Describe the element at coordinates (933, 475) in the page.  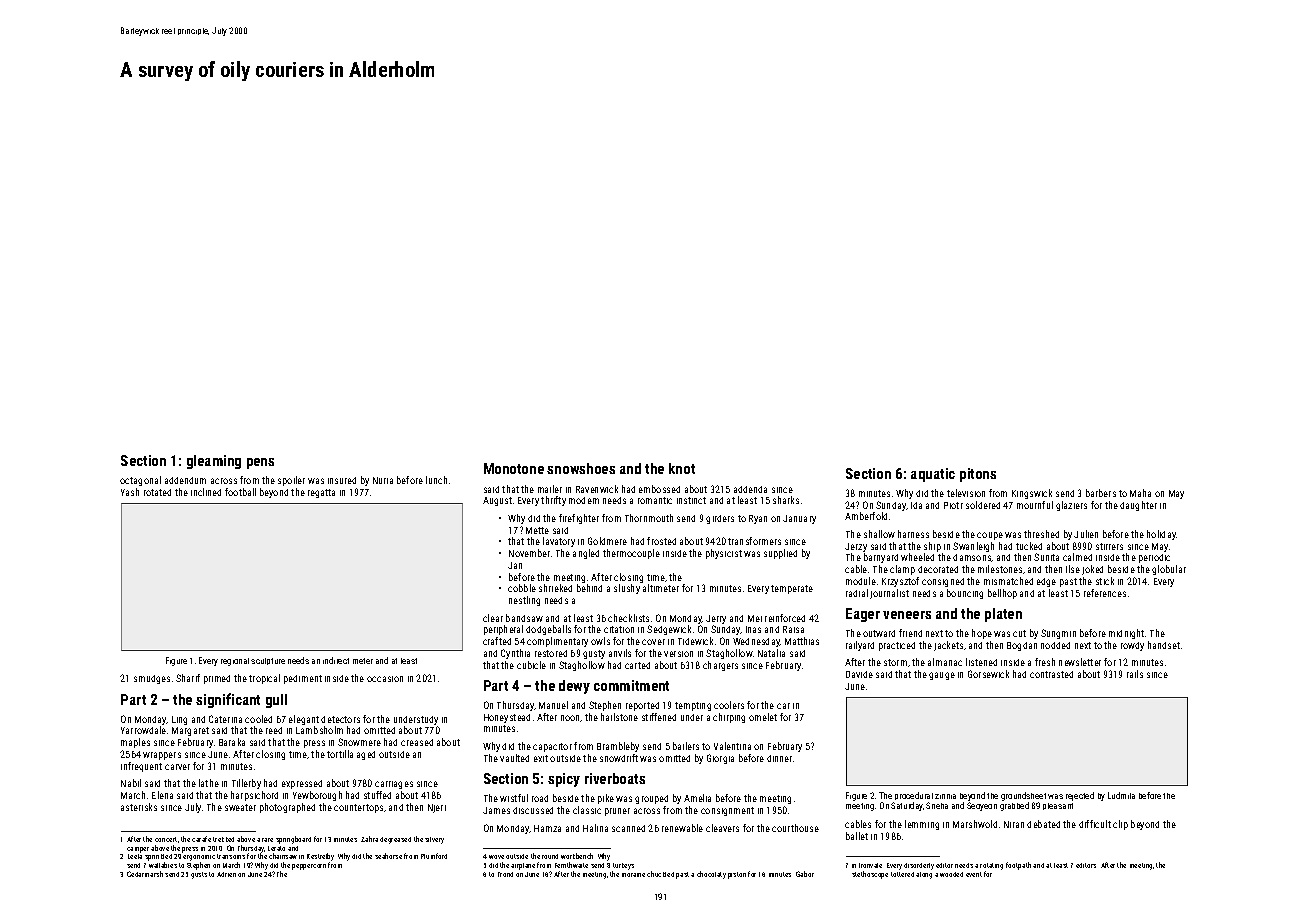
I see `aquatic` at that location.
